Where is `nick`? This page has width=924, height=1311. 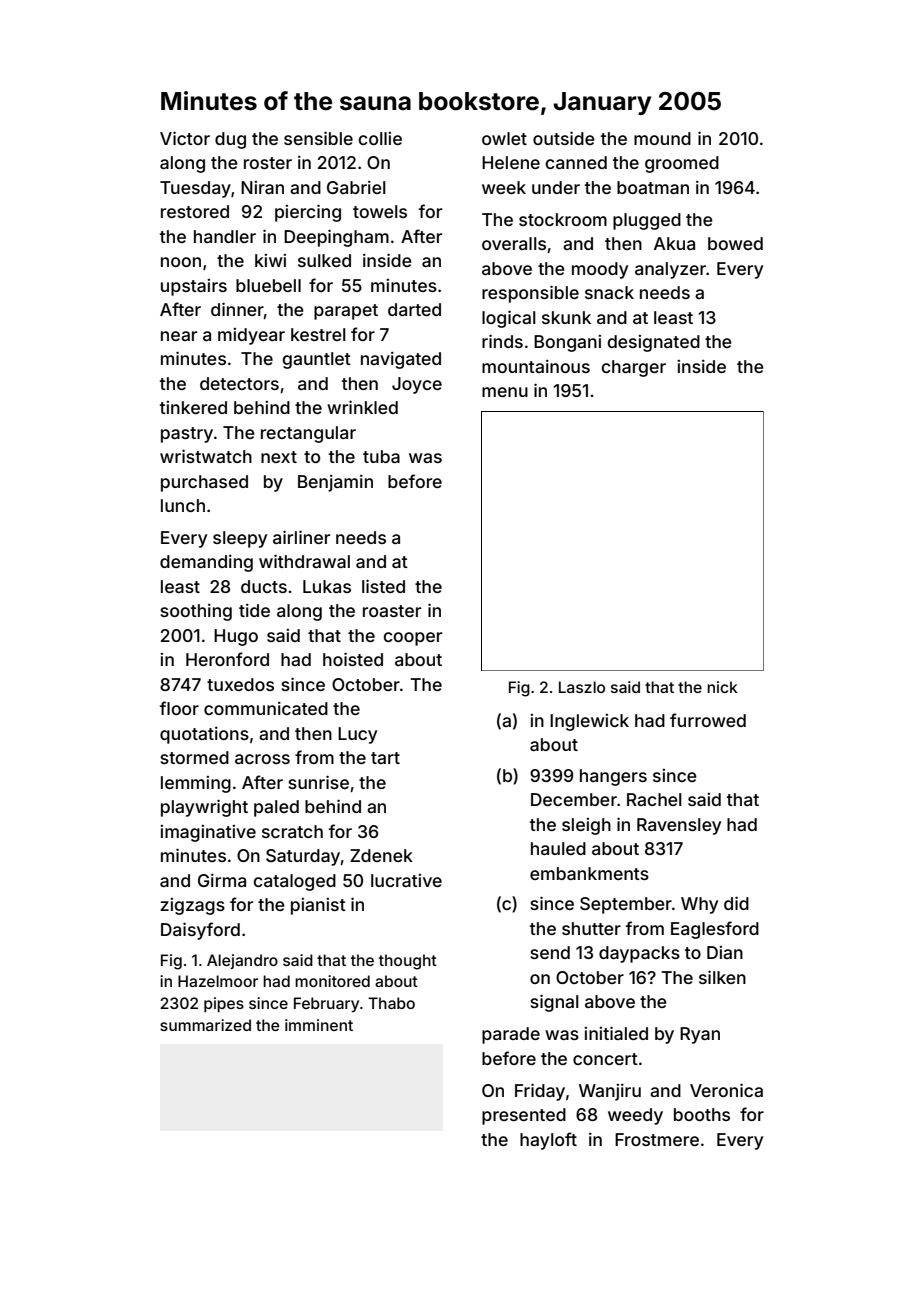 nick is located at coordinates (722, 687).
